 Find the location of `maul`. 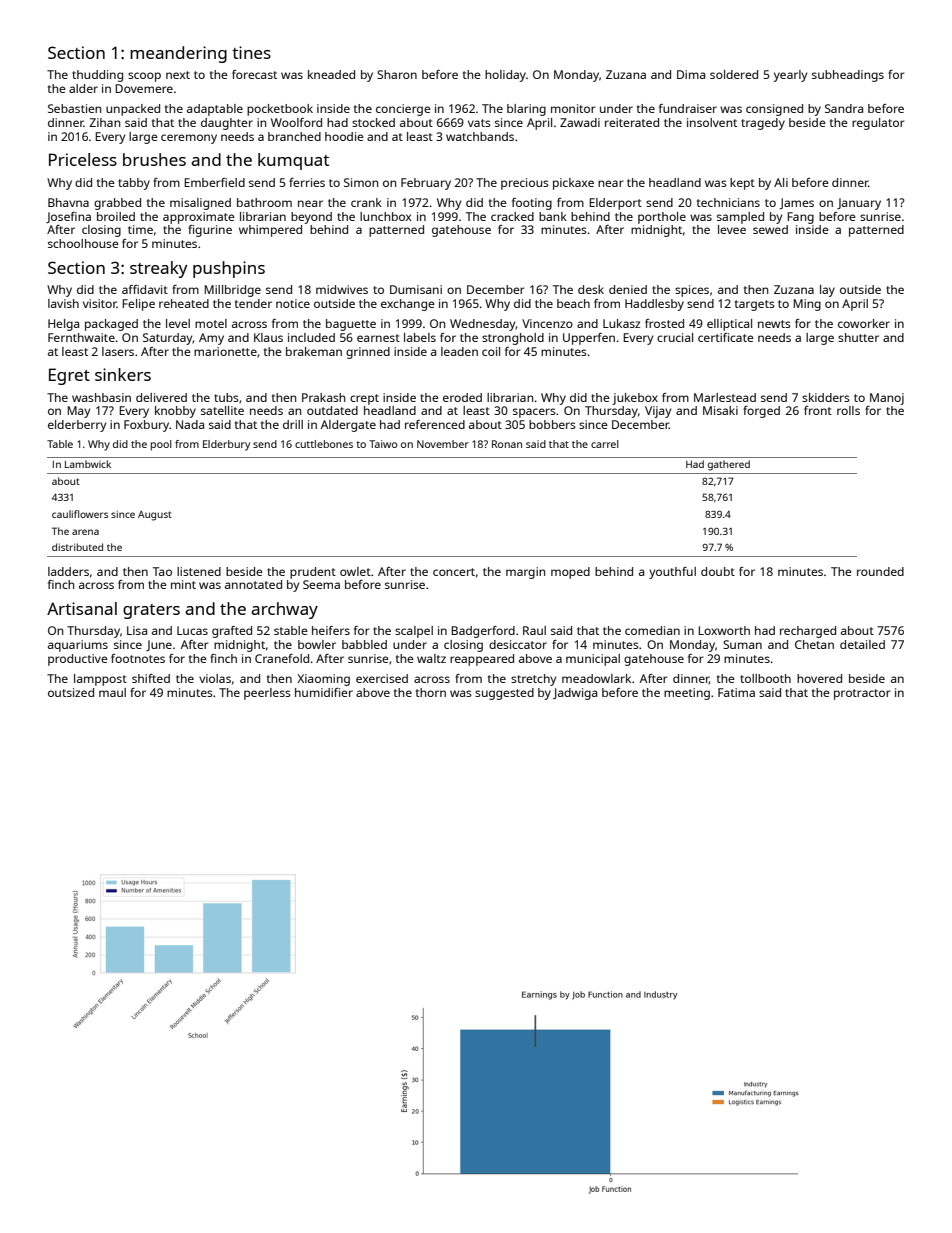

maul is located at coordinates (112, 692).
